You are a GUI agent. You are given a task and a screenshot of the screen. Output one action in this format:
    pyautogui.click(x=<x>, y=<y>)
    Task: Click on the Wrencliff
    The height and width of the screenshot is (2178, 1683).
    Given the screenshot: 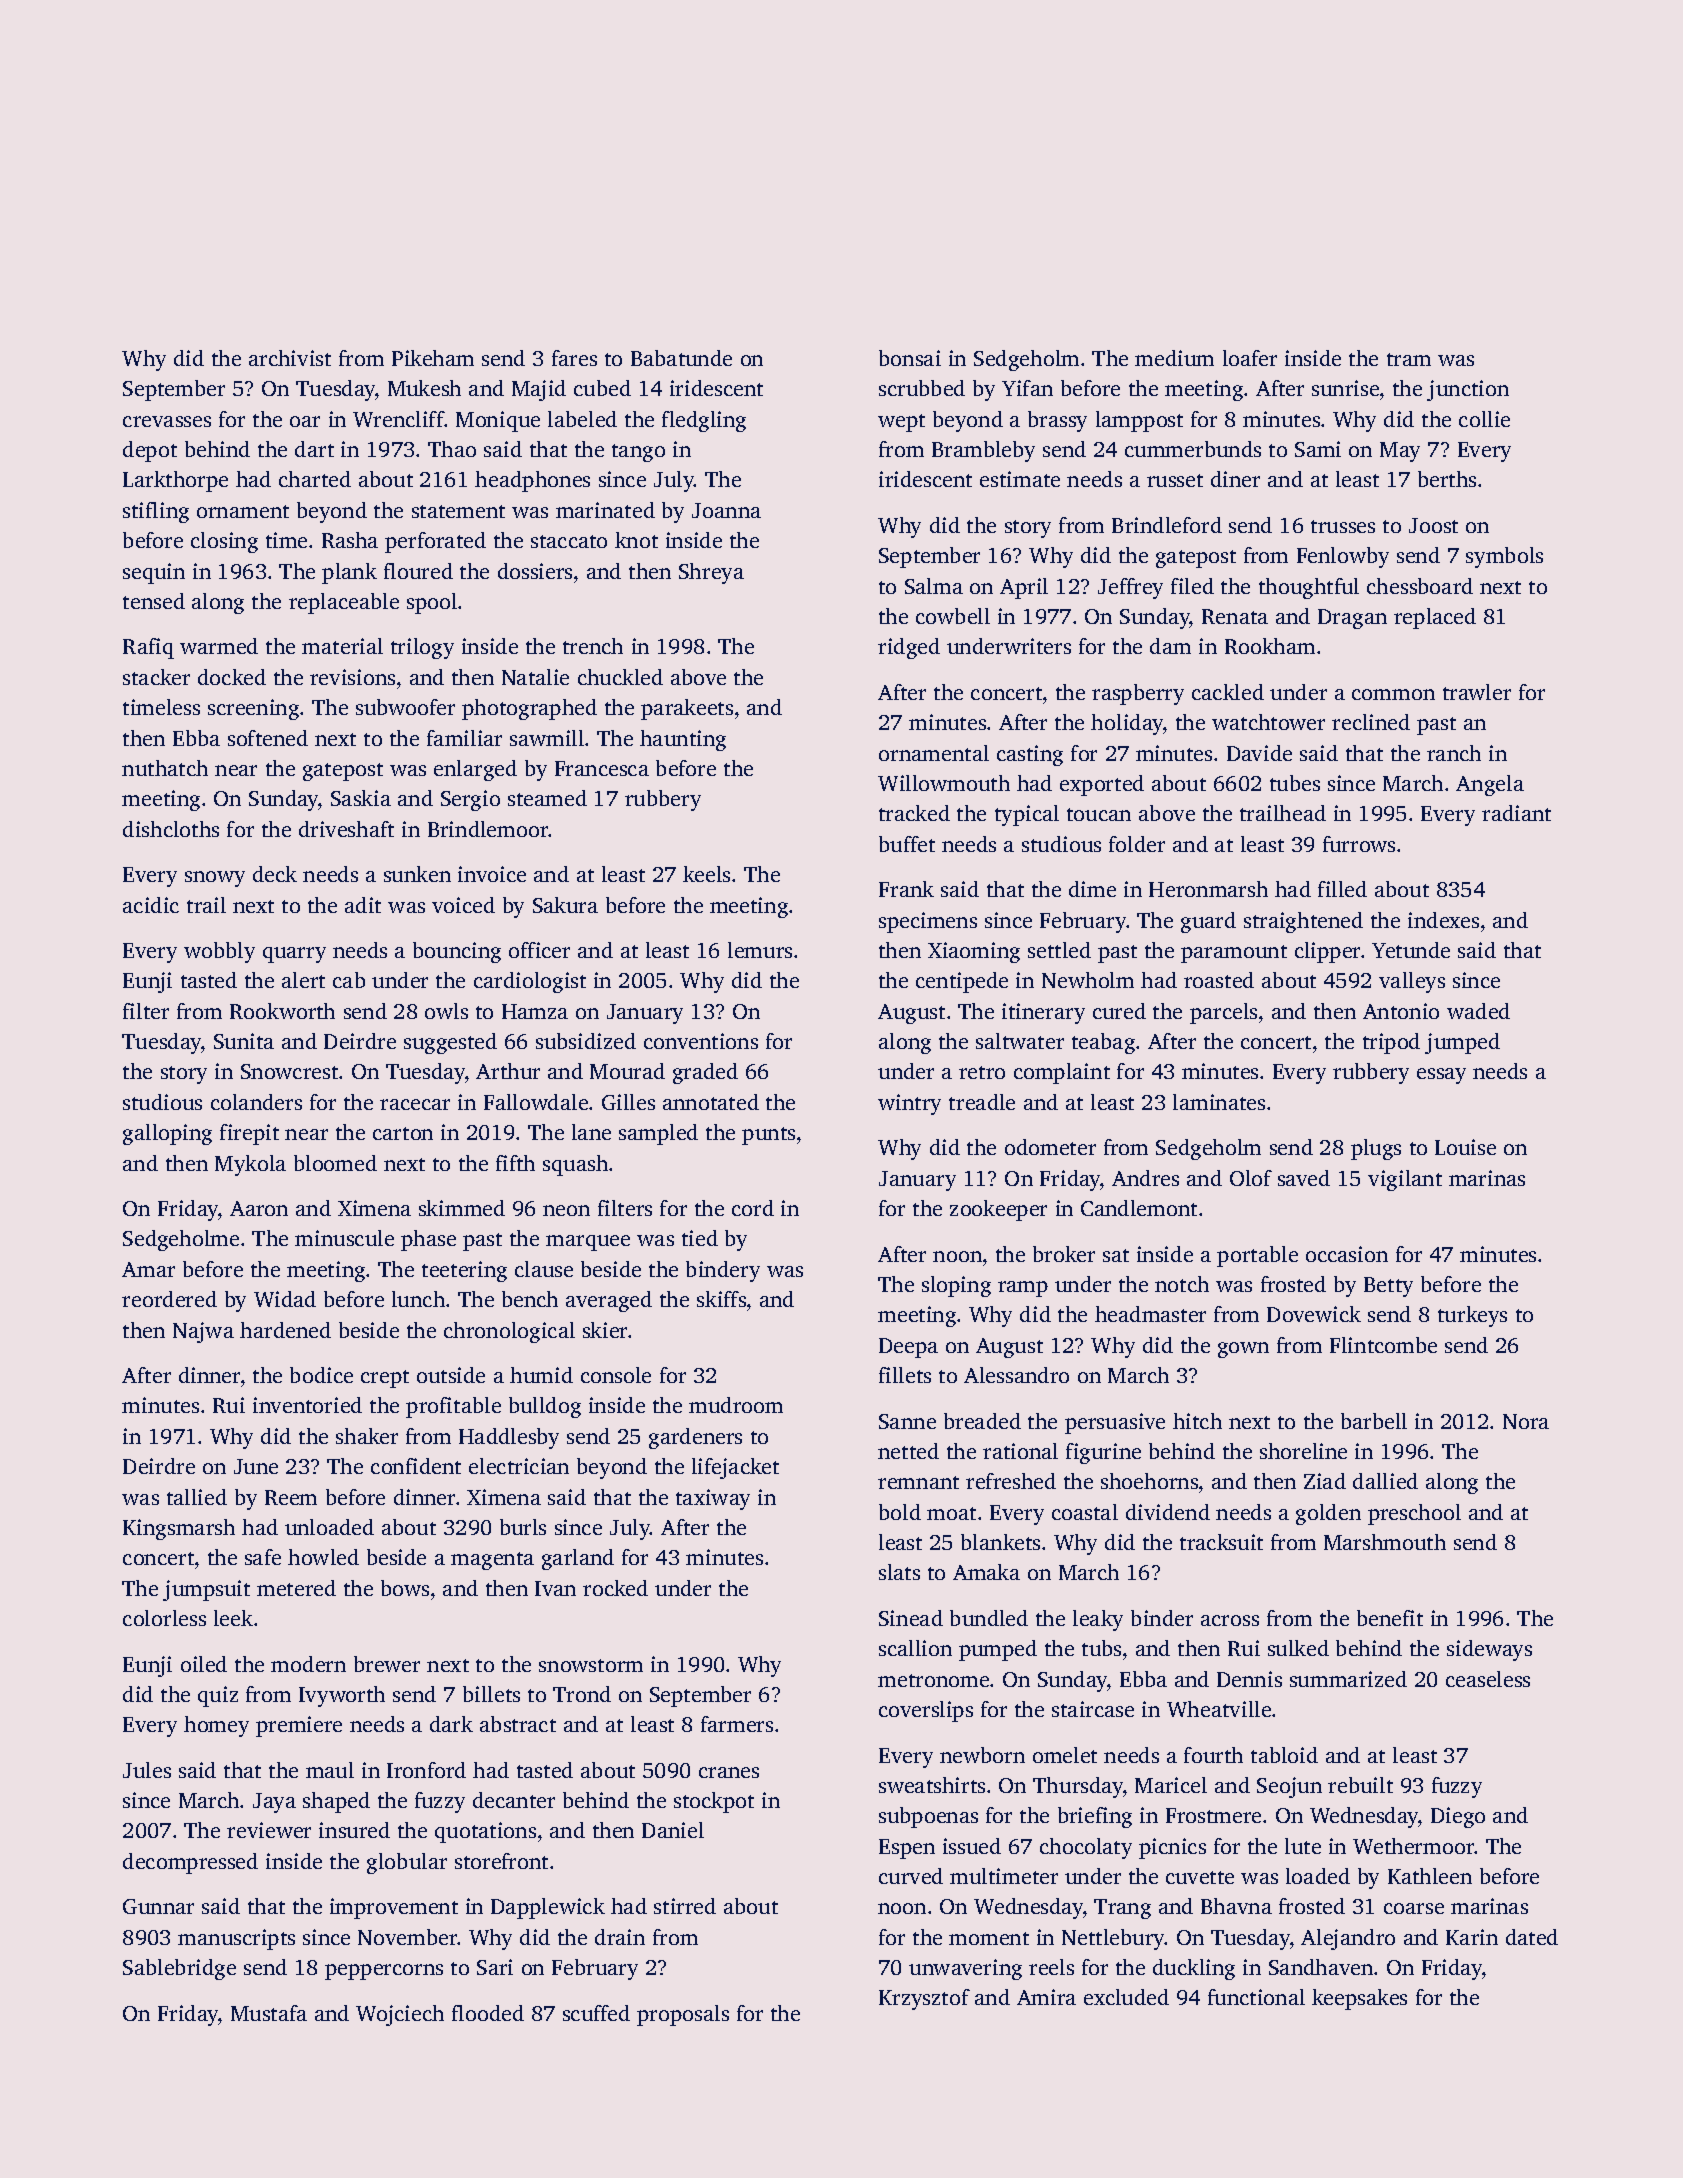 What is the action you would take?
    pyautogui.click(x=399, y=419)
